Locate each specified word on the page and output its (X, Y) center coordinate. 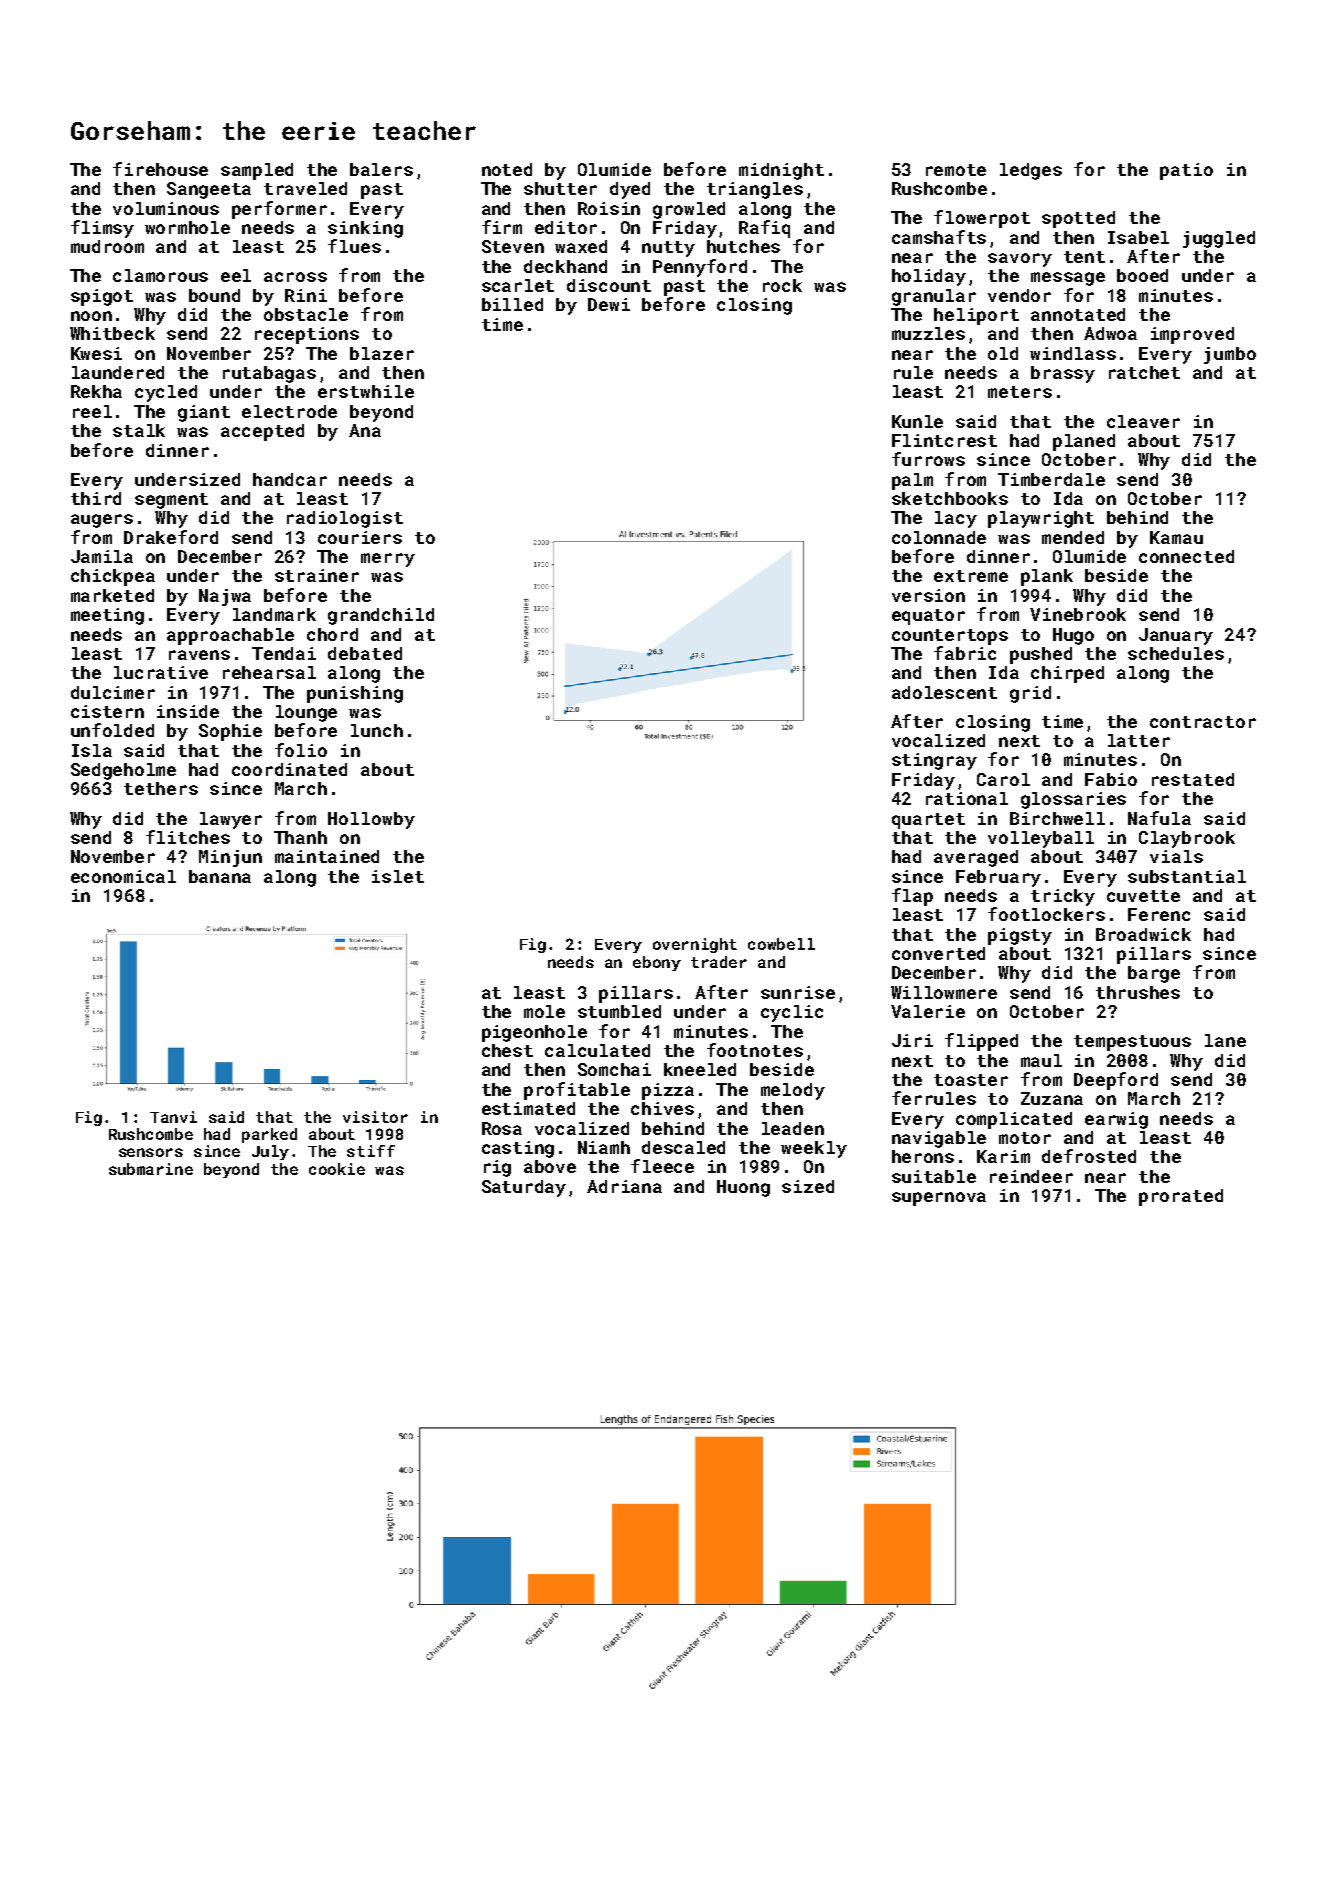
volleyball (1041, 839)
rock (782, 285)
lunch (377, 730)
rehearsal (269, 672)
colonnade (939, 537)
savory (1020, 260)
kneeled (700, 1069)
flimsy (102, 229)
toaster (971, 1080)
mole (544, 1011)
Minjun (230, 858)
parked (269, 1135)
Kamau (1176, 537)
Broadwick (1143, 934)
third (96, 498)
